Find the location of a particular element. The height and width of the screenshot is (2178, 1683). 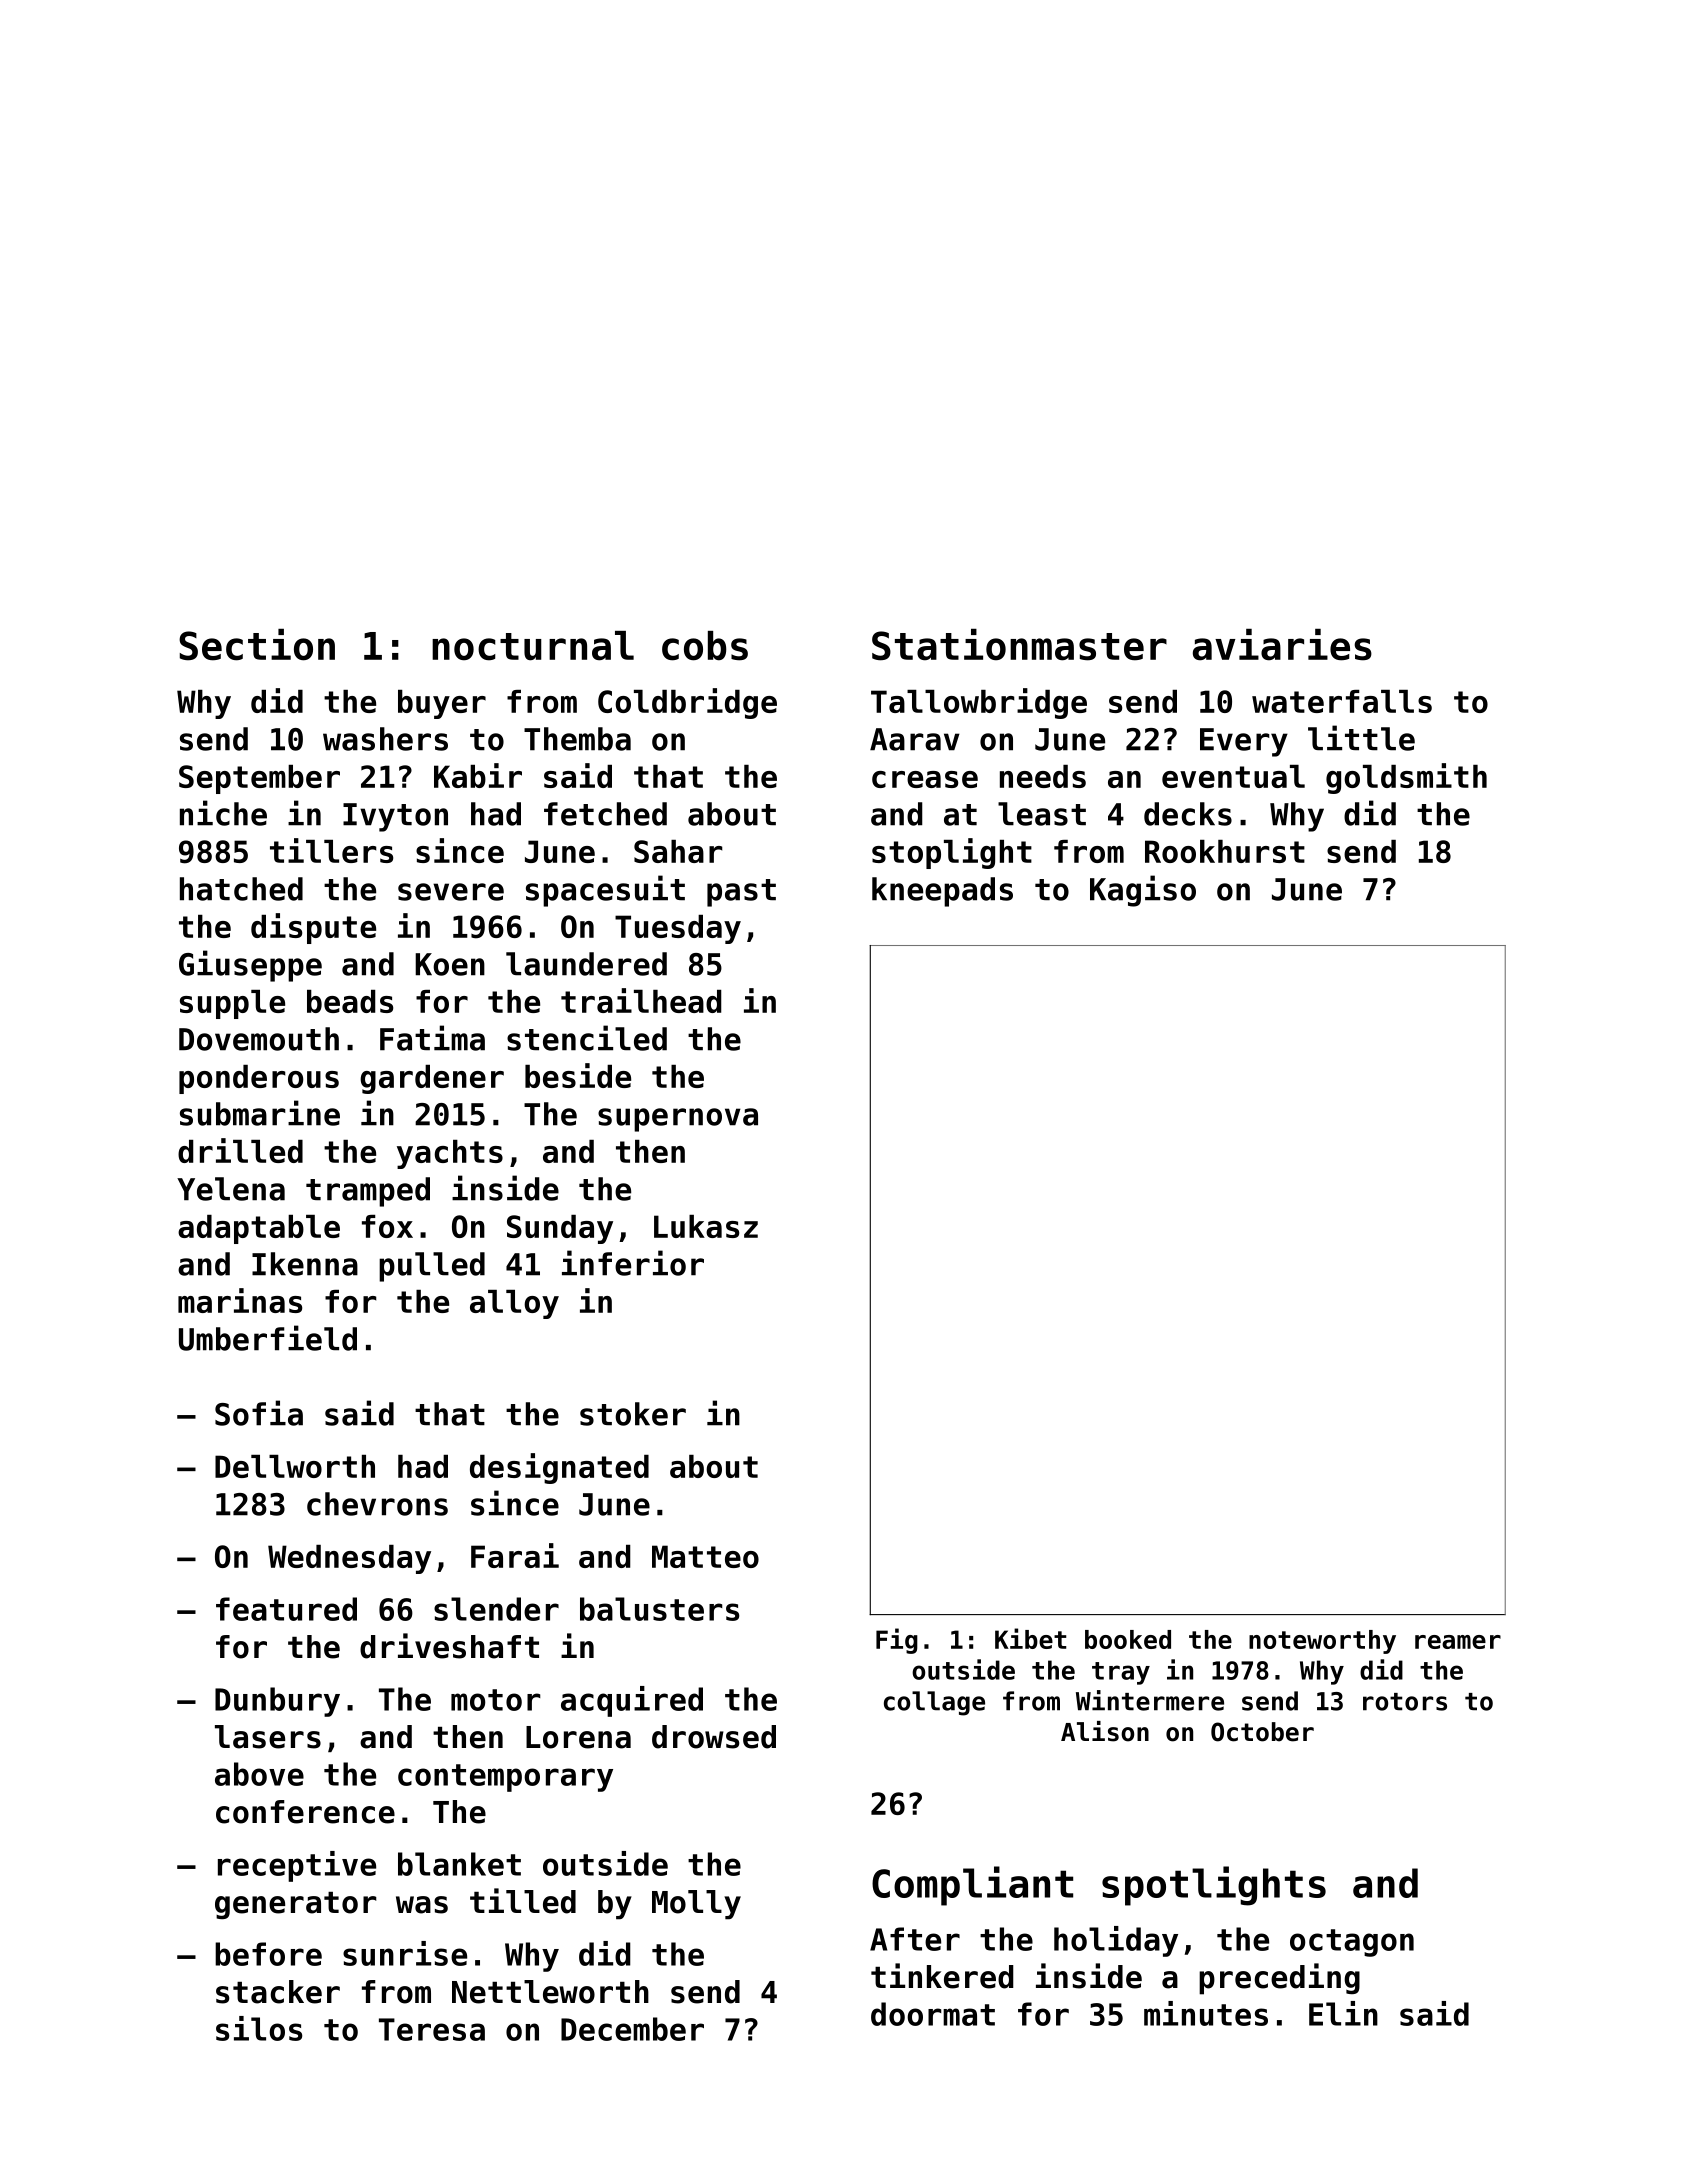

before is located at coordinates (268, 1954).
